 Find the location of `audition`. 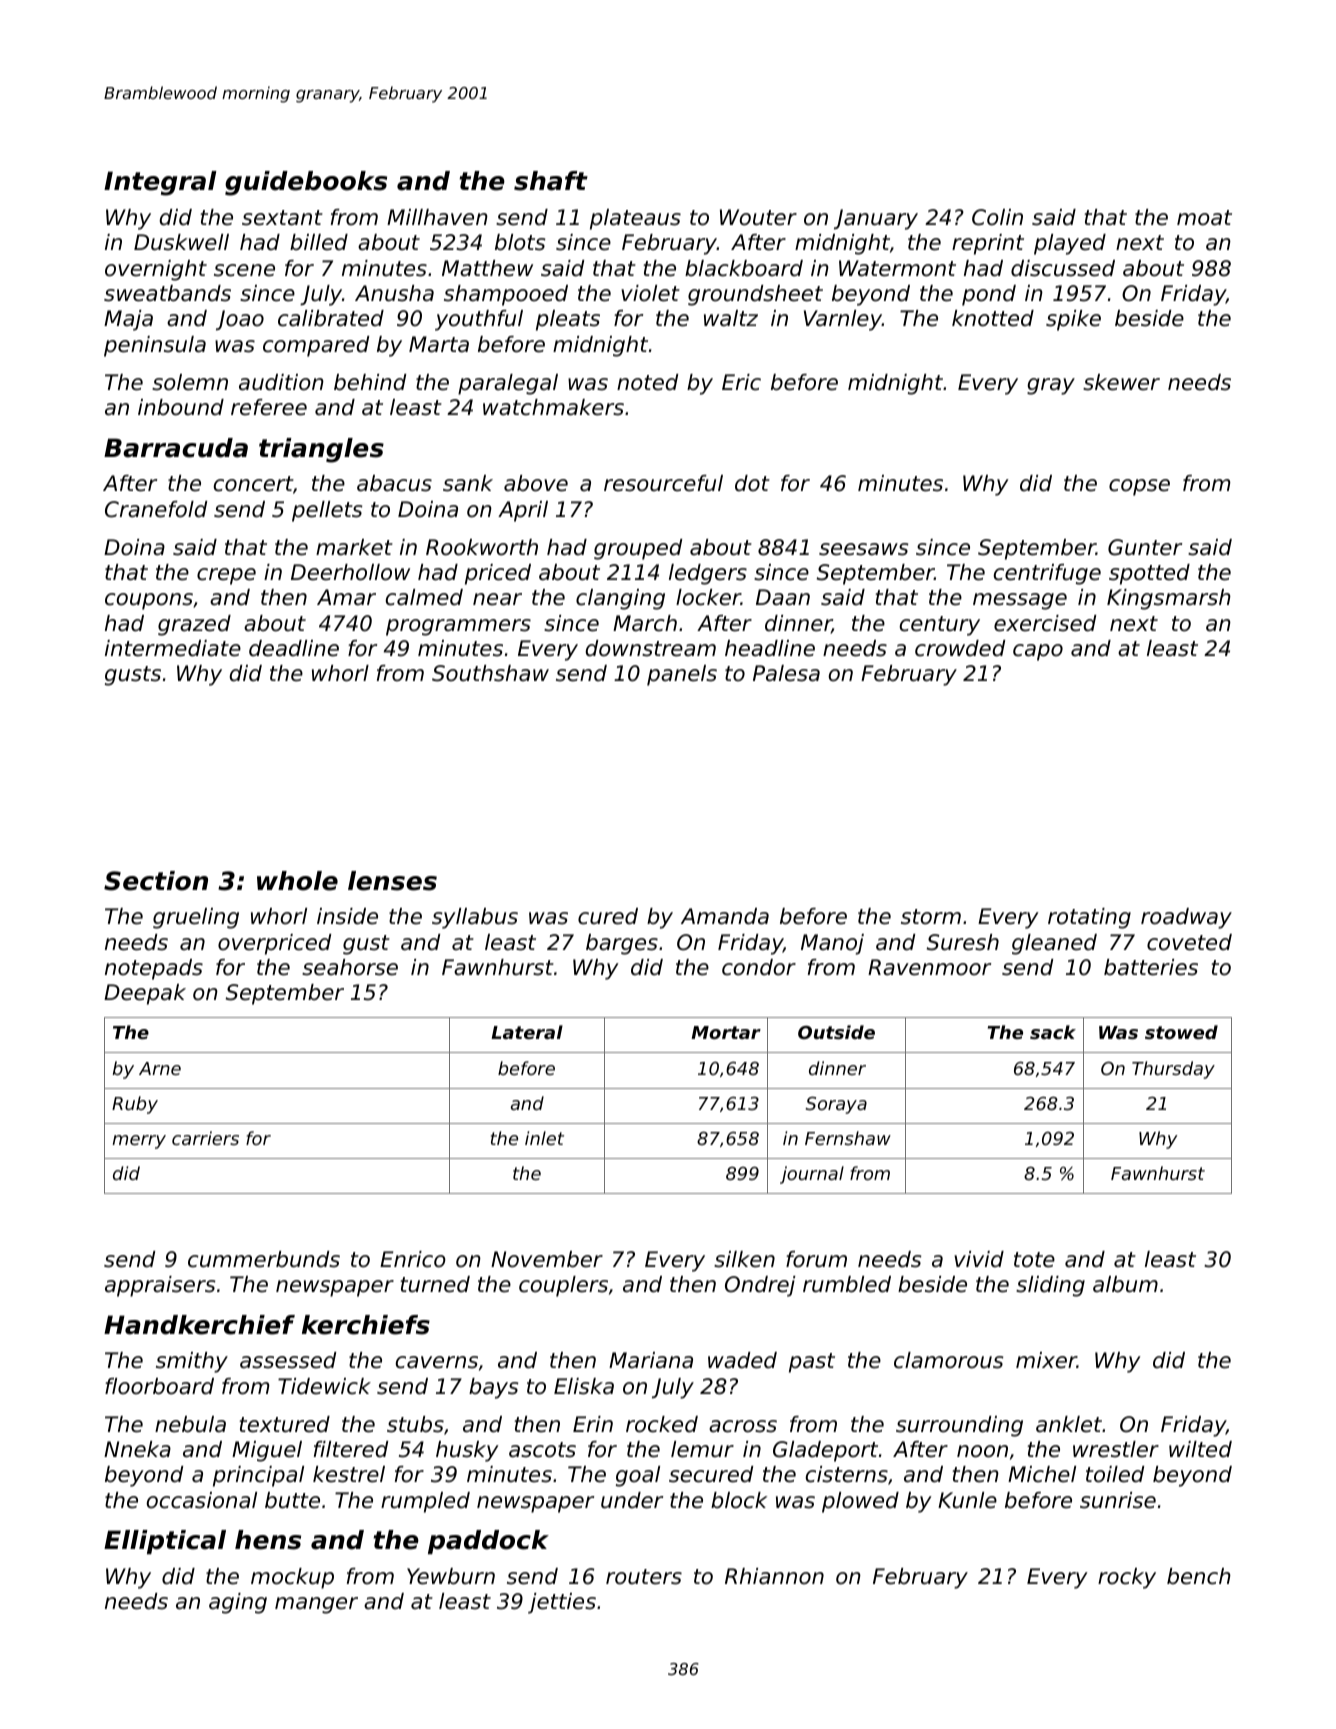

audition is located at coordinates (281, 382).
